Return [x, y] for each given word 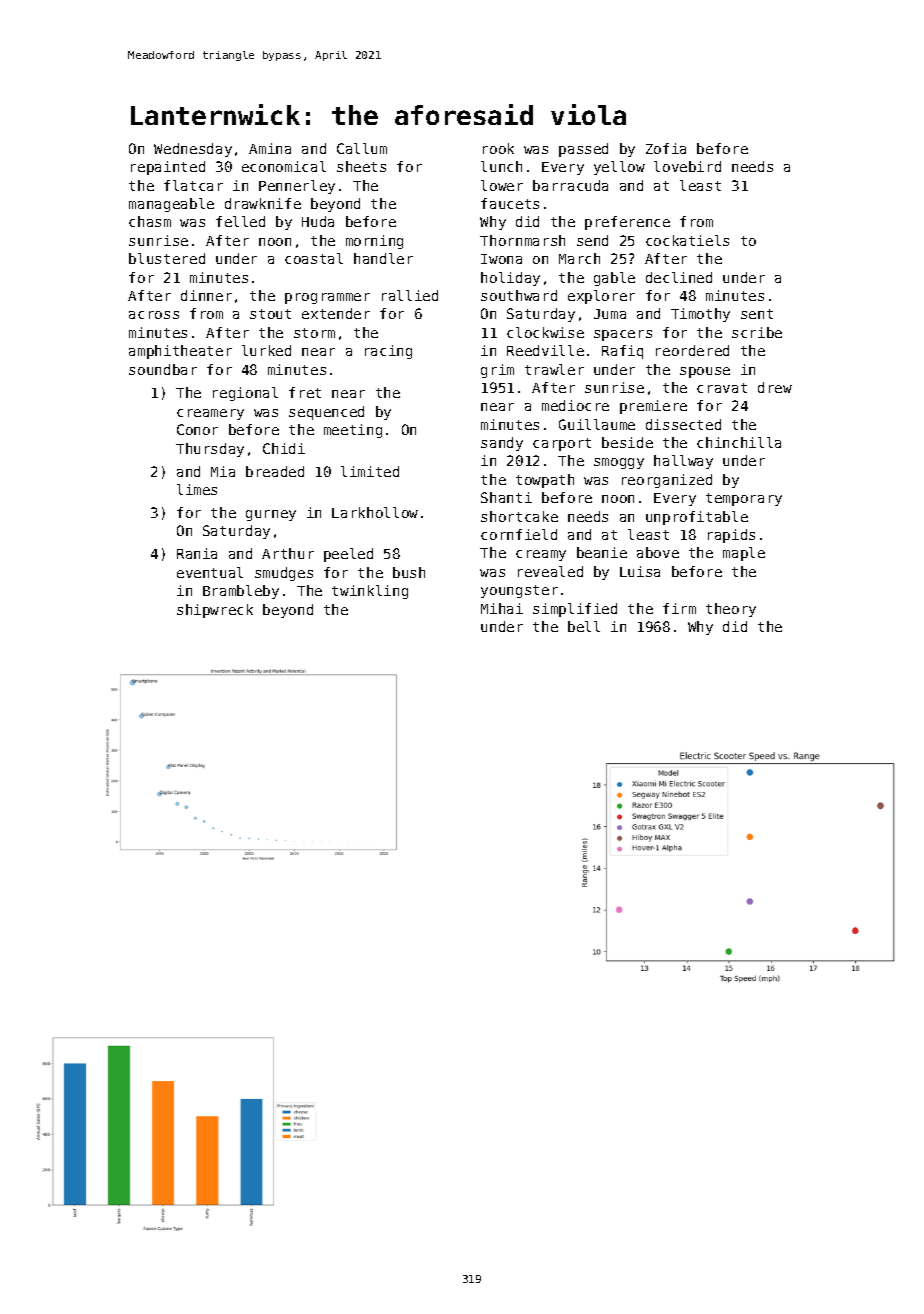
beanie [602, 552]
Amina [270, 148]
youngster [519, 591]
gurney [271, 515]
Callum [362, 148]
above [658, 552]
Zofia [666, 148]
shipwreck [215, 611]
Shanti [506, 497]
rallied [410, 295]
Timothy [700, 315]
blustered [167, 258]
